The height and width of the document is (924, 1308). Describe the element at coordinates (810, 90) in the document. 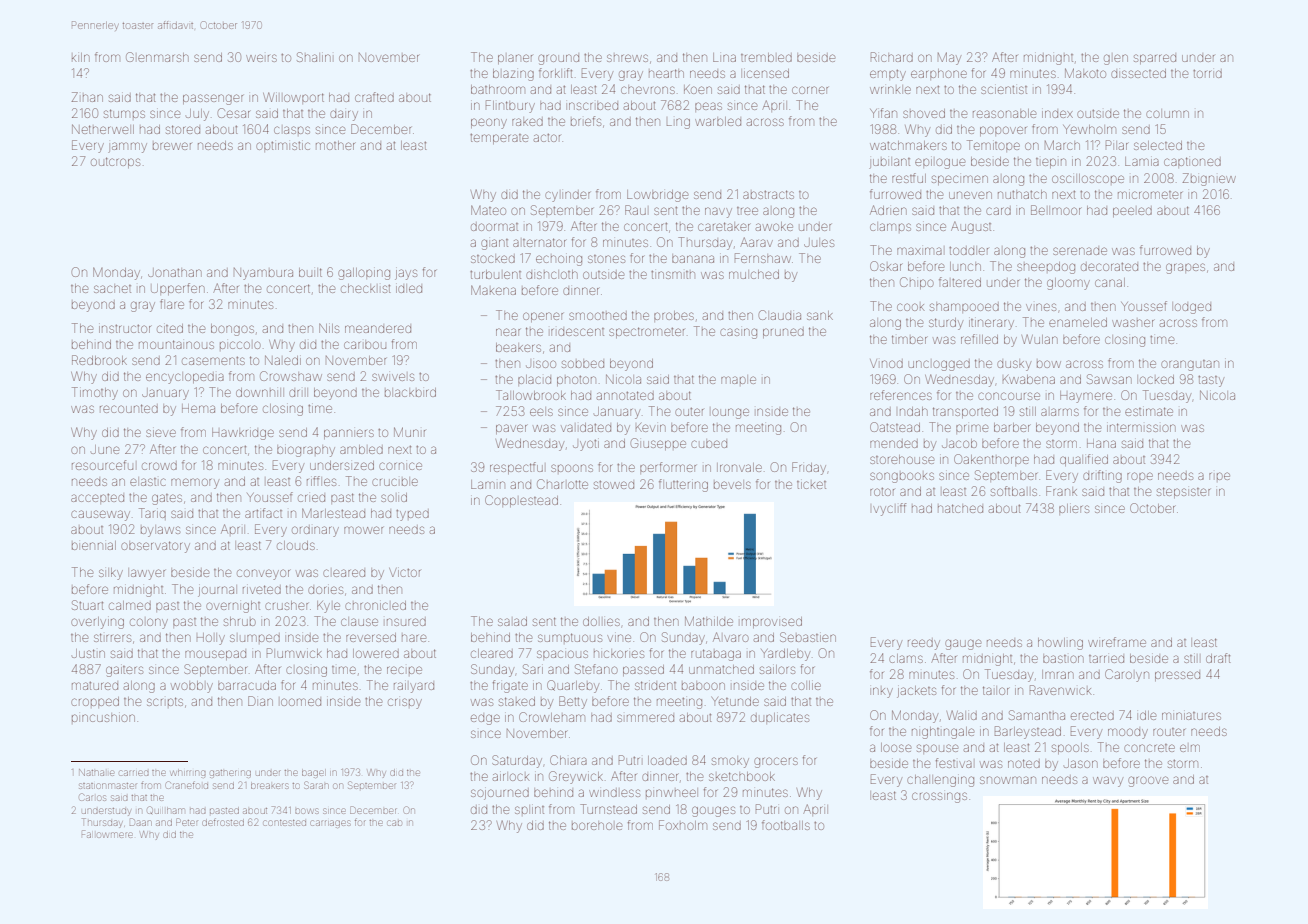

I see `corner` at that location.
